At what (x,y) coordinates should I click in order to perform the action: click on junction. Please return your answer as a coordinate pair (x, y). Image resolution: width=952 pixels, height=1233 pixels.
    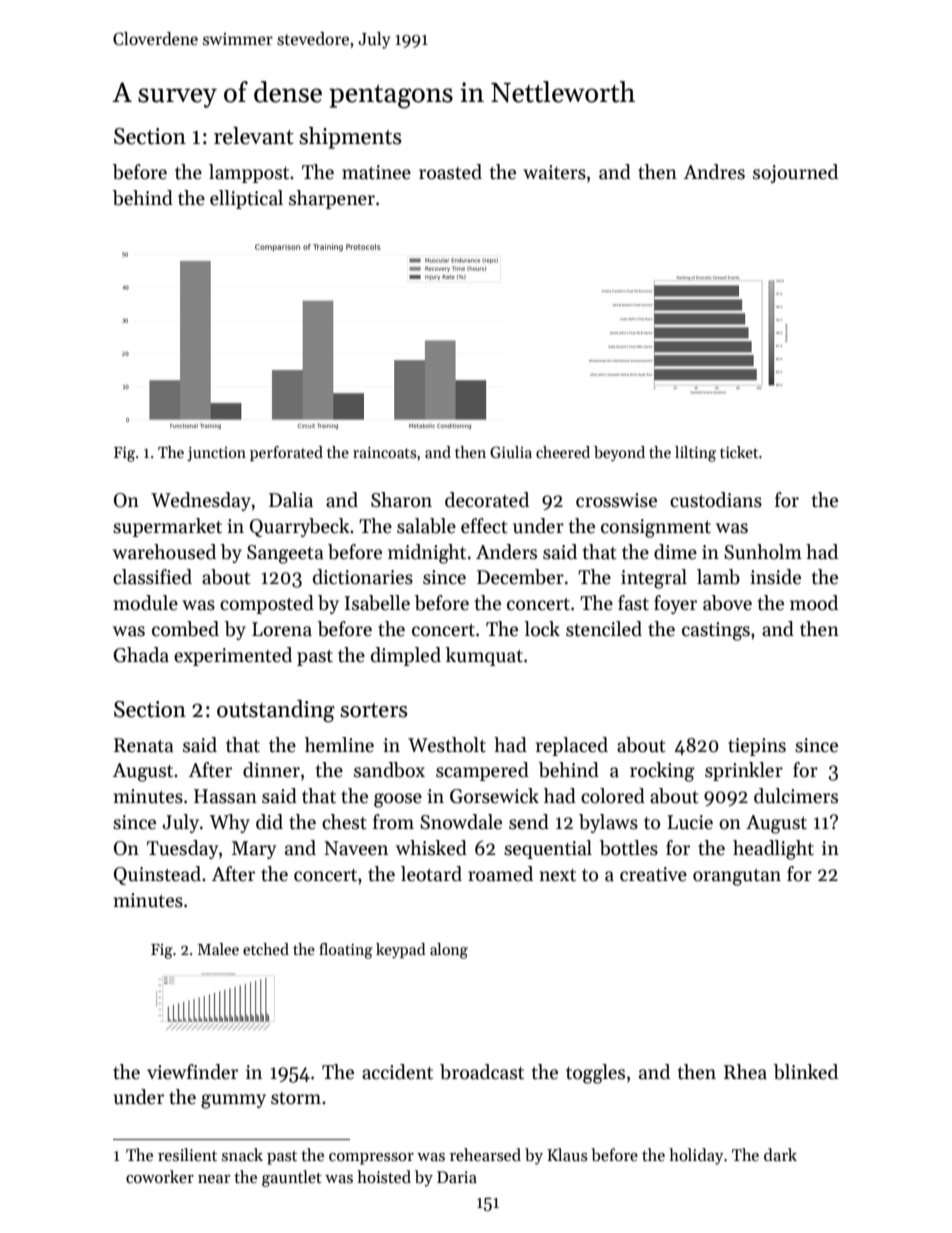
    Looking at the image, I should click on (216, 454).
